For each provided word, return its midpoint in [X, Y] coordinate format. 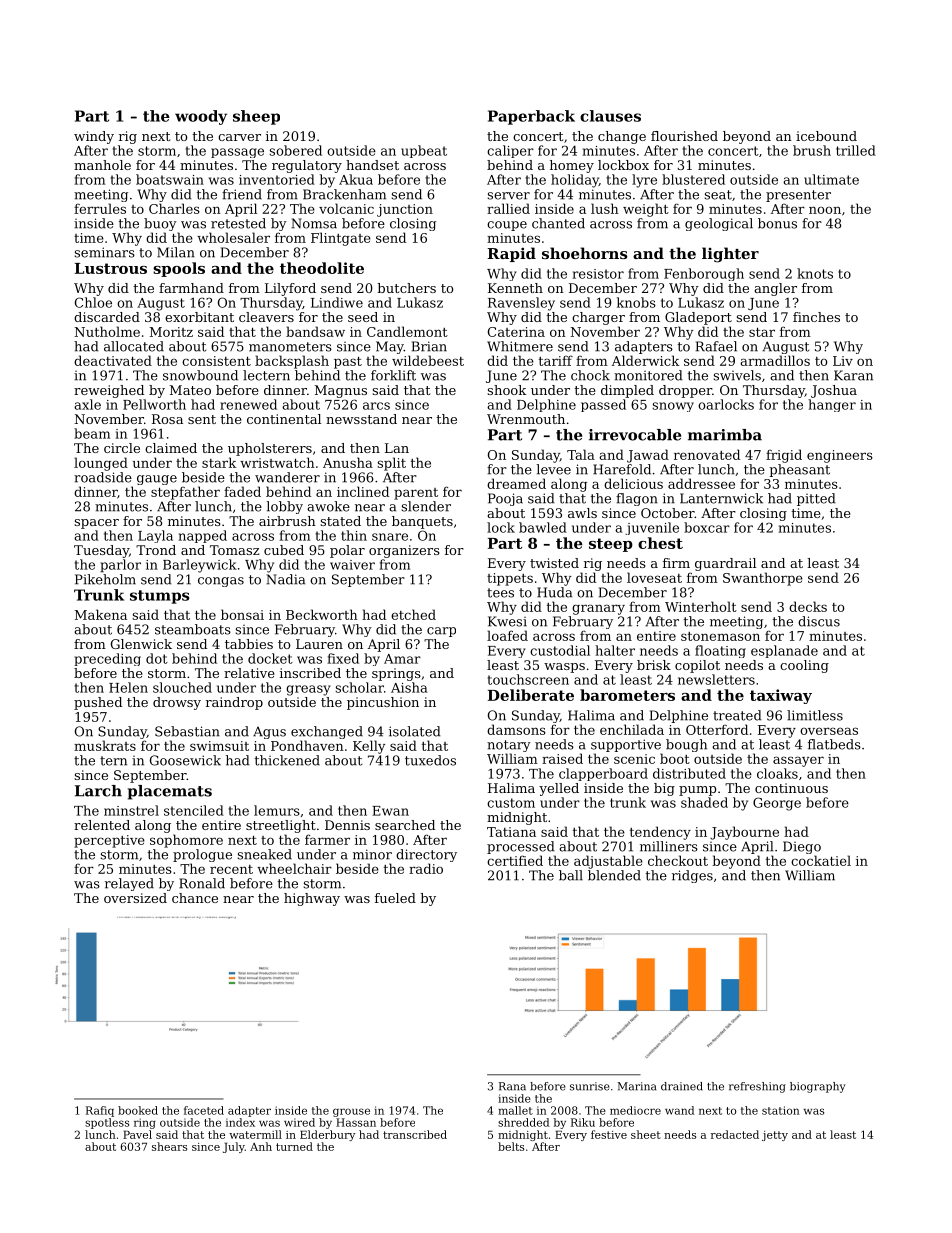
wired [299, 1122]
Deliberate [531, 695]
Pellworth [154, 404]
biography [818, 1087]
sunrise [590, 1086]
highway [312, 899]
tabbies [249, 644]
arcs [376, 406]
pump [698, 791]
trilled [856, 150]
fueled [395, 898]
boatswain [170, 179]
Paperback [531, 117]
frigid [784, 456]
